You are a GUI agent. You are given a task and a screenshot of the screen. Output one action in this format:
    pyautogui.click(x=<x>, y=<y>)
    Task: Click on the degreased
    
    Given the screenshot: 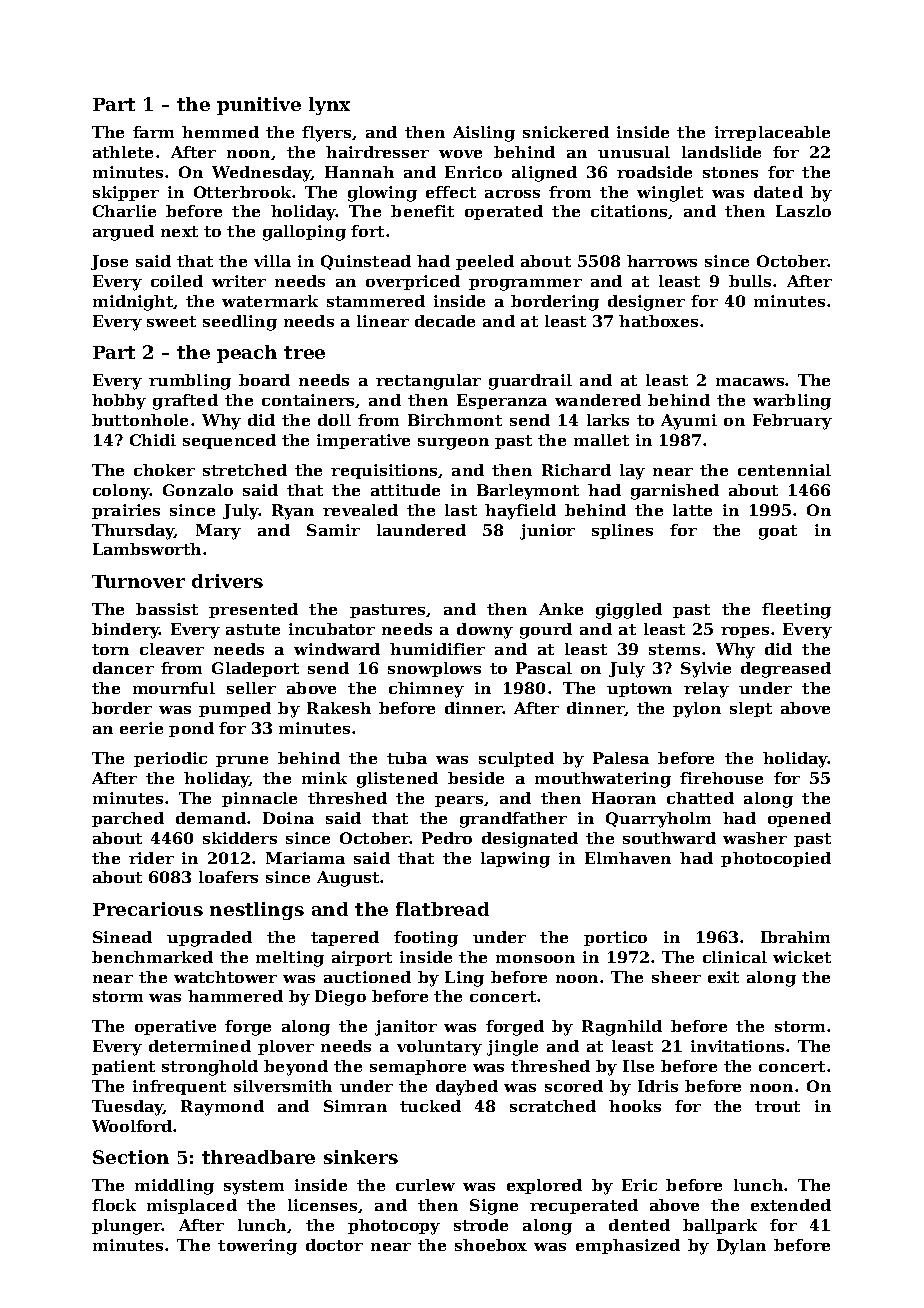 What is the action you would take?
    pyautogui.click(x=786, y=670)
